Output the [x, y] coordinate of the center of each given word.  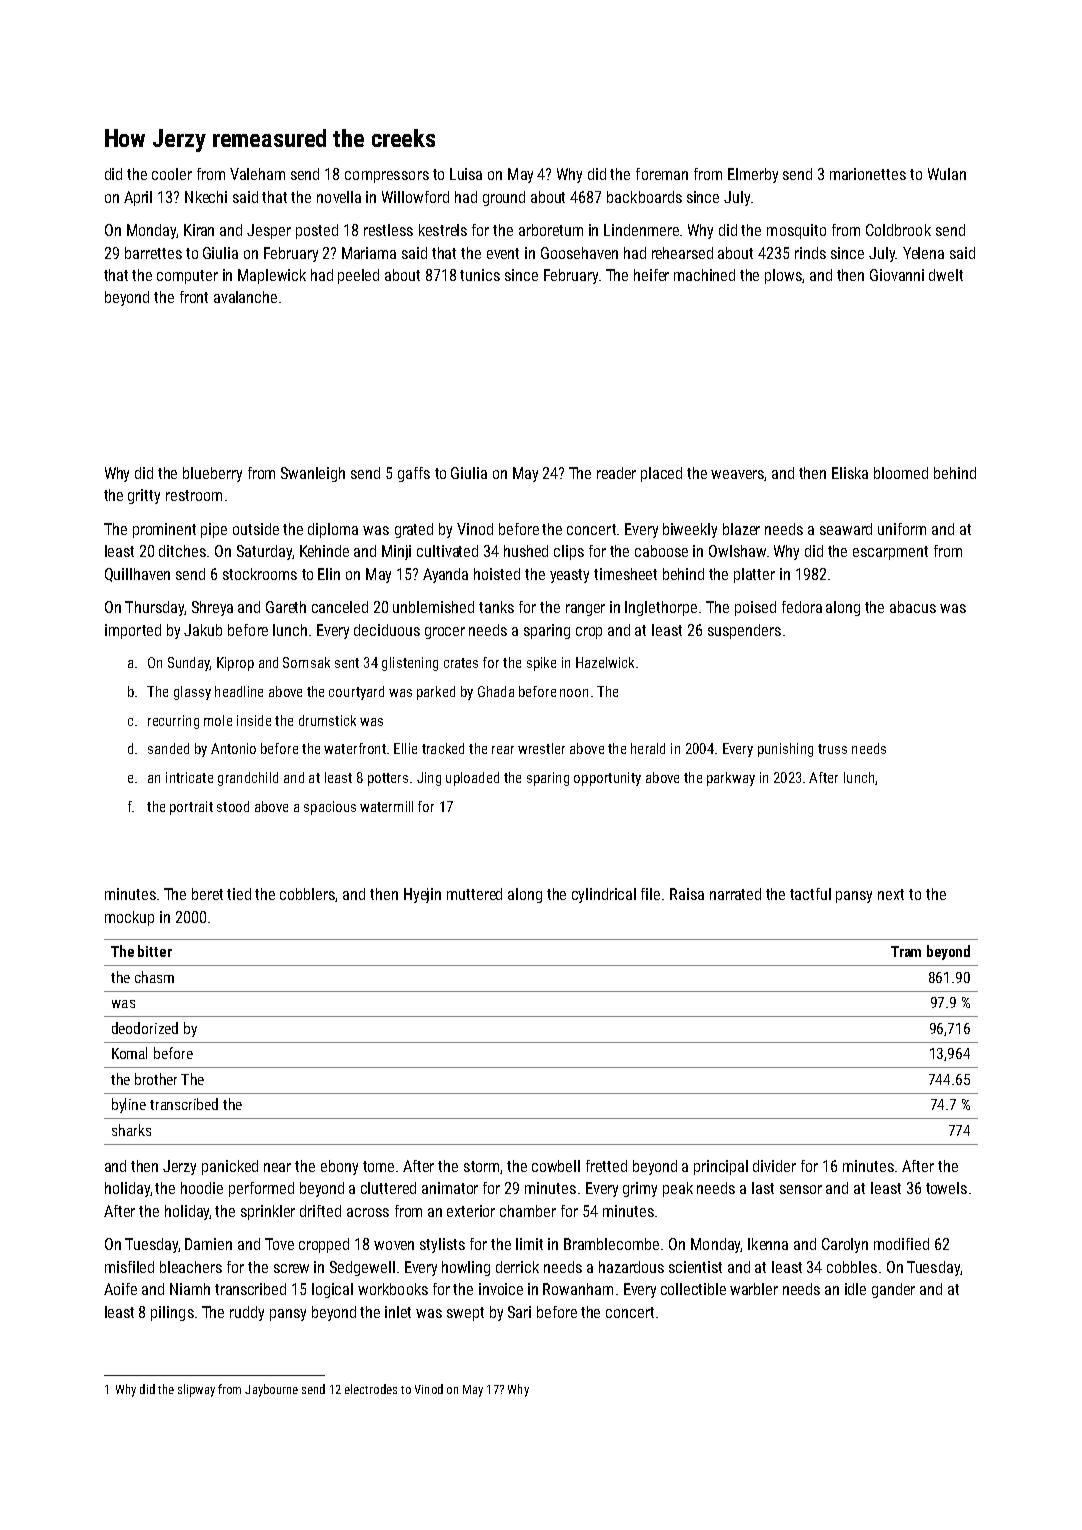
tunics [480, 275]
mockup [129, 918]
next [891, 894]
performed [261, 1189]
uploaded [472, 779]
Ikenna [768, 1244]
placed [661, 474]
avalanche [245, 297]
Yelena [923, 253]
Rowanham [578, 1289]
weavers [738, 475]
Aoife [120, 1289]
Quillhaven [137, 575]
